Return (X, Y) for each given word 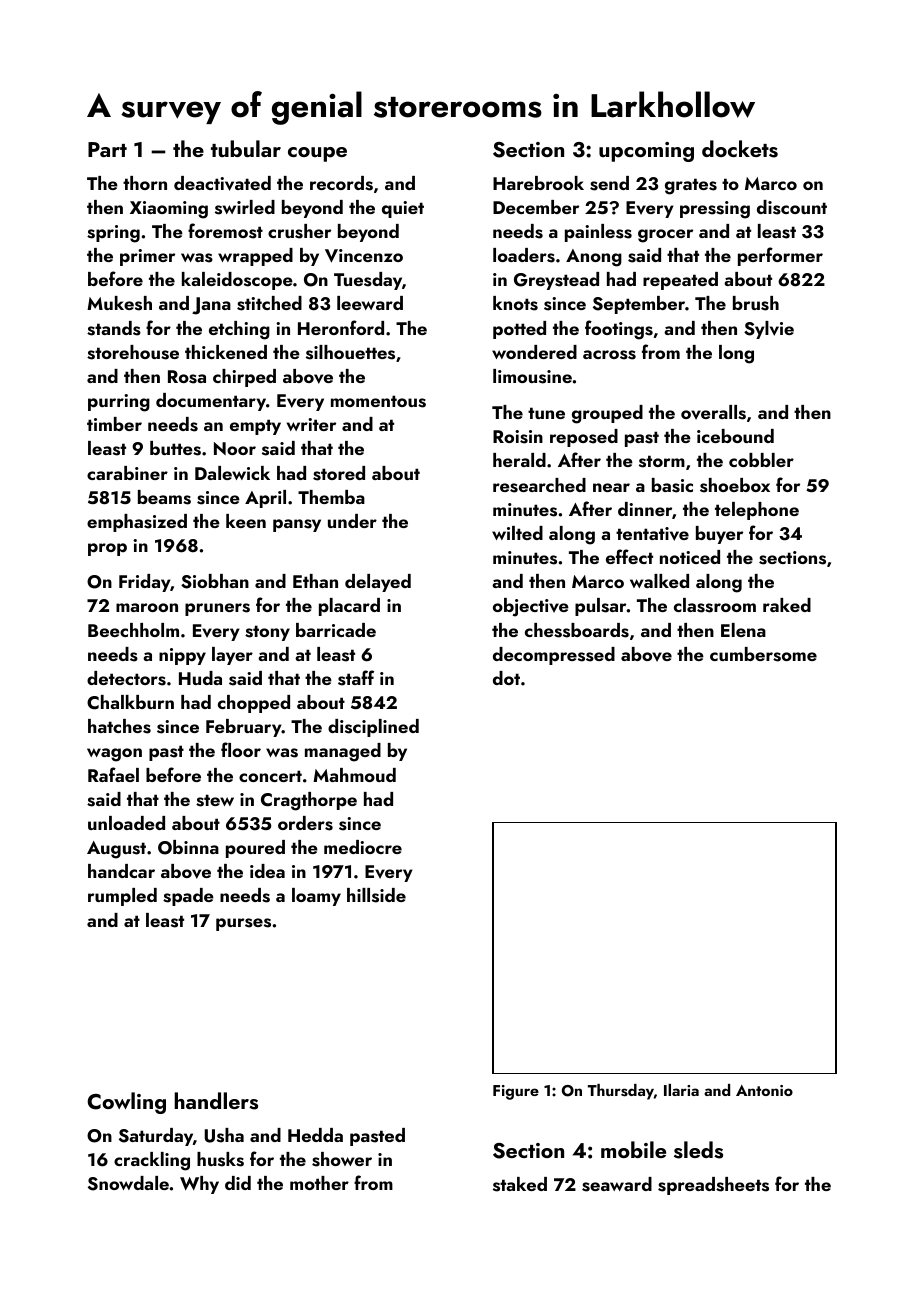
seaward (617, 1184)
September (639, 305)
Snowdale (128, 1183)
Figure (516, 1092)
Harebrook (538, 183)
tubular (246, 148)
